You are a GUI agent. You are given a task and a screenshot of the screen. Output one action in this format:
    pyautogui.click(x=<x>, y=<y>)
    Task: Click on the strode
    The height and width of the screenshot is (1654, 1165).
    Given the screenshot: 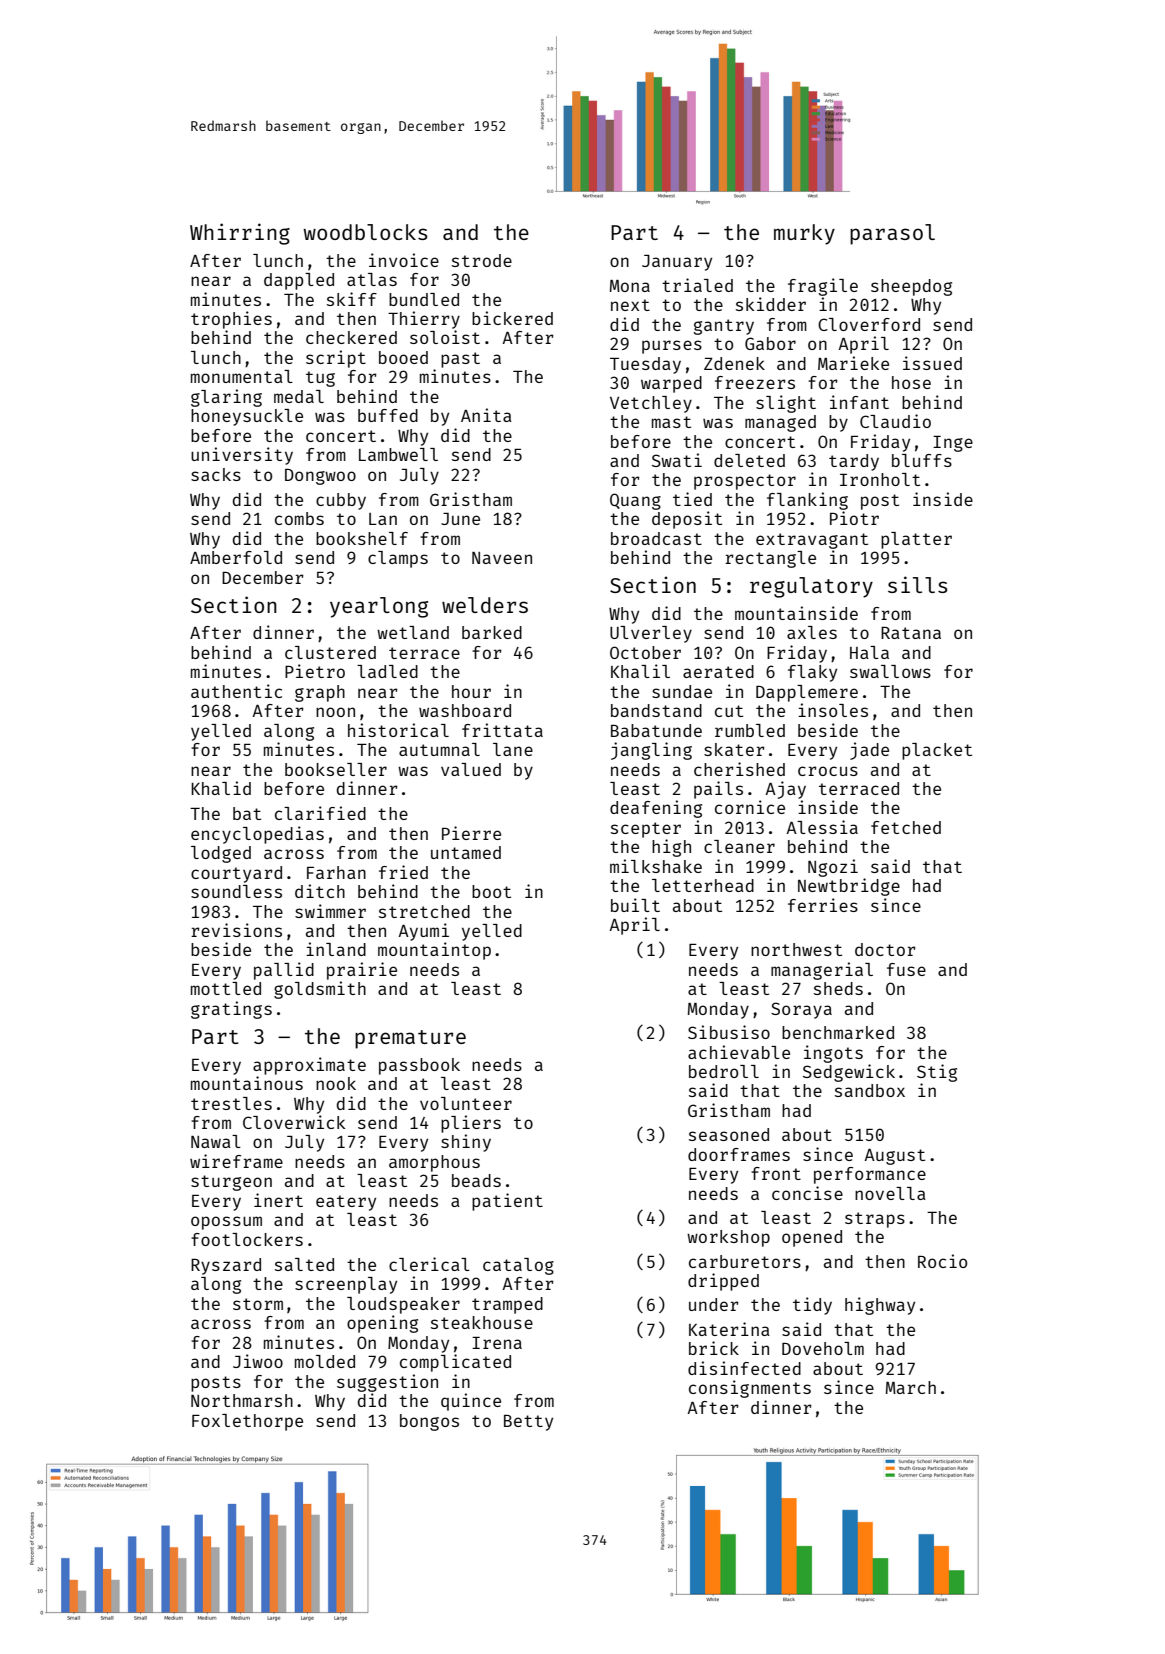 What is the action you would take?
    pyautogui.click(x=482, y=260)
